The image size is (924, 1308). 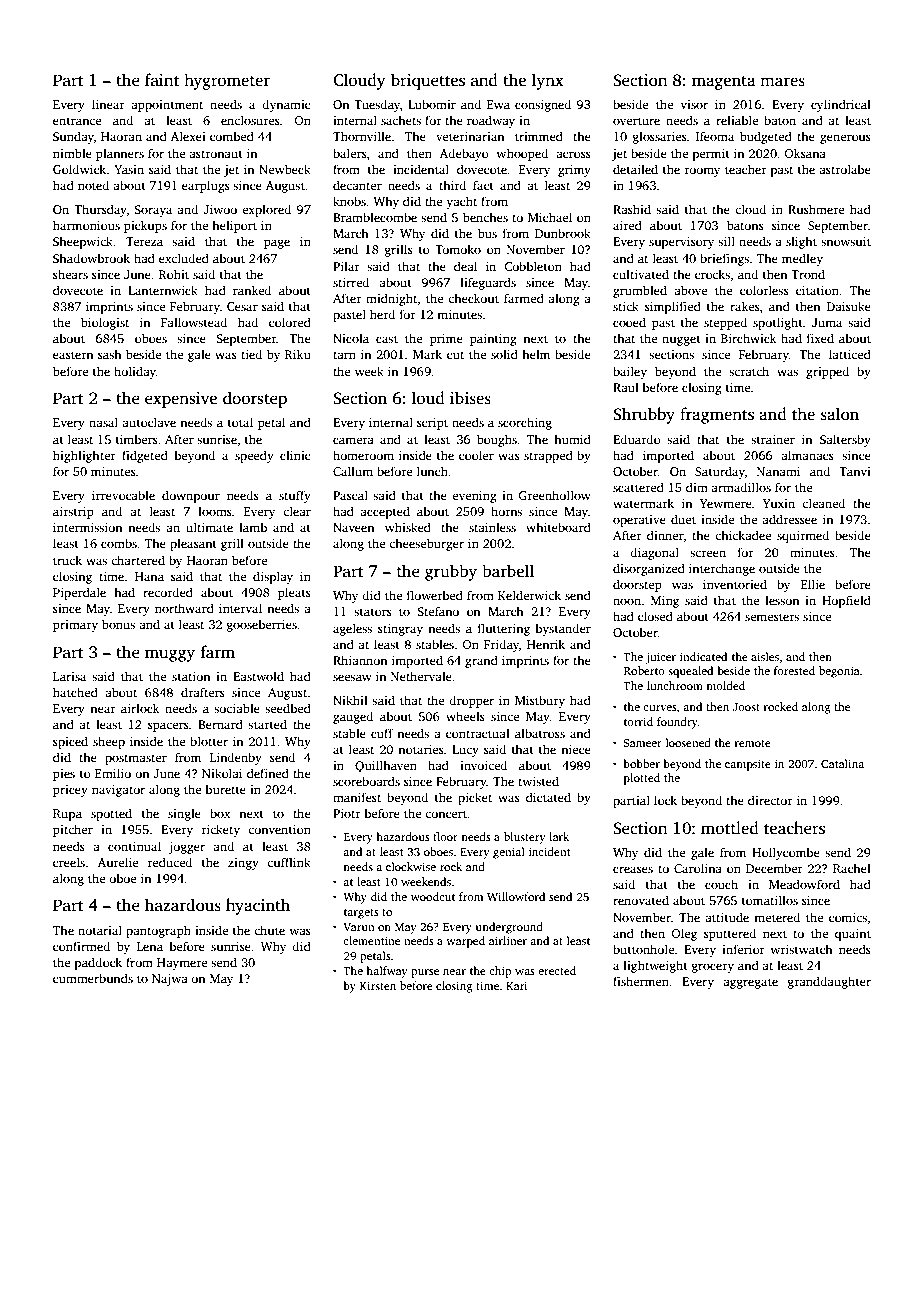 What do you see at coordinates (240, 608) in the screenshot?
I see `interval` at bounding box center [240, 608].
